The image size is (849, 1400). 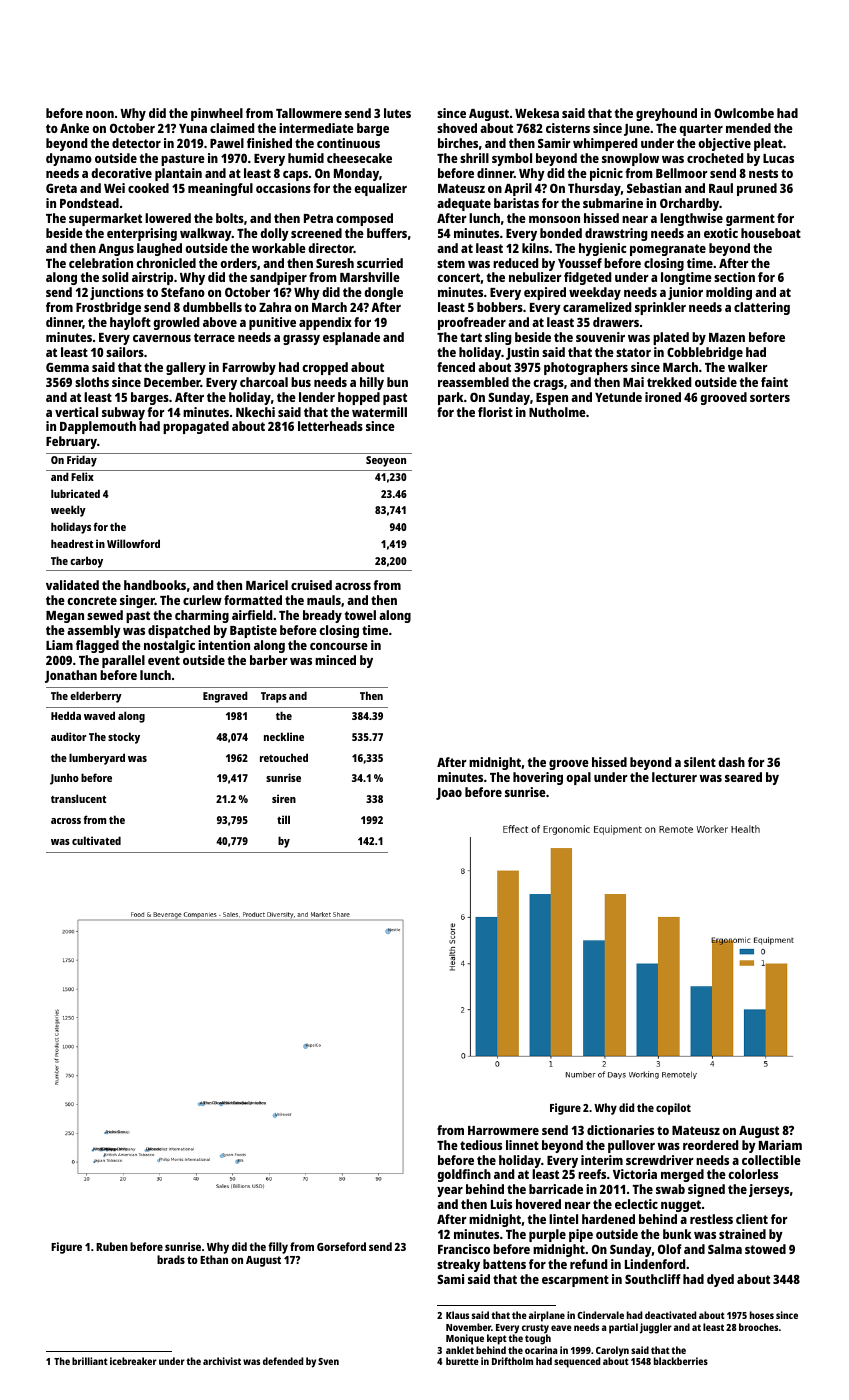 I want to click on Bellmoor, so click(x=682, y=173).
